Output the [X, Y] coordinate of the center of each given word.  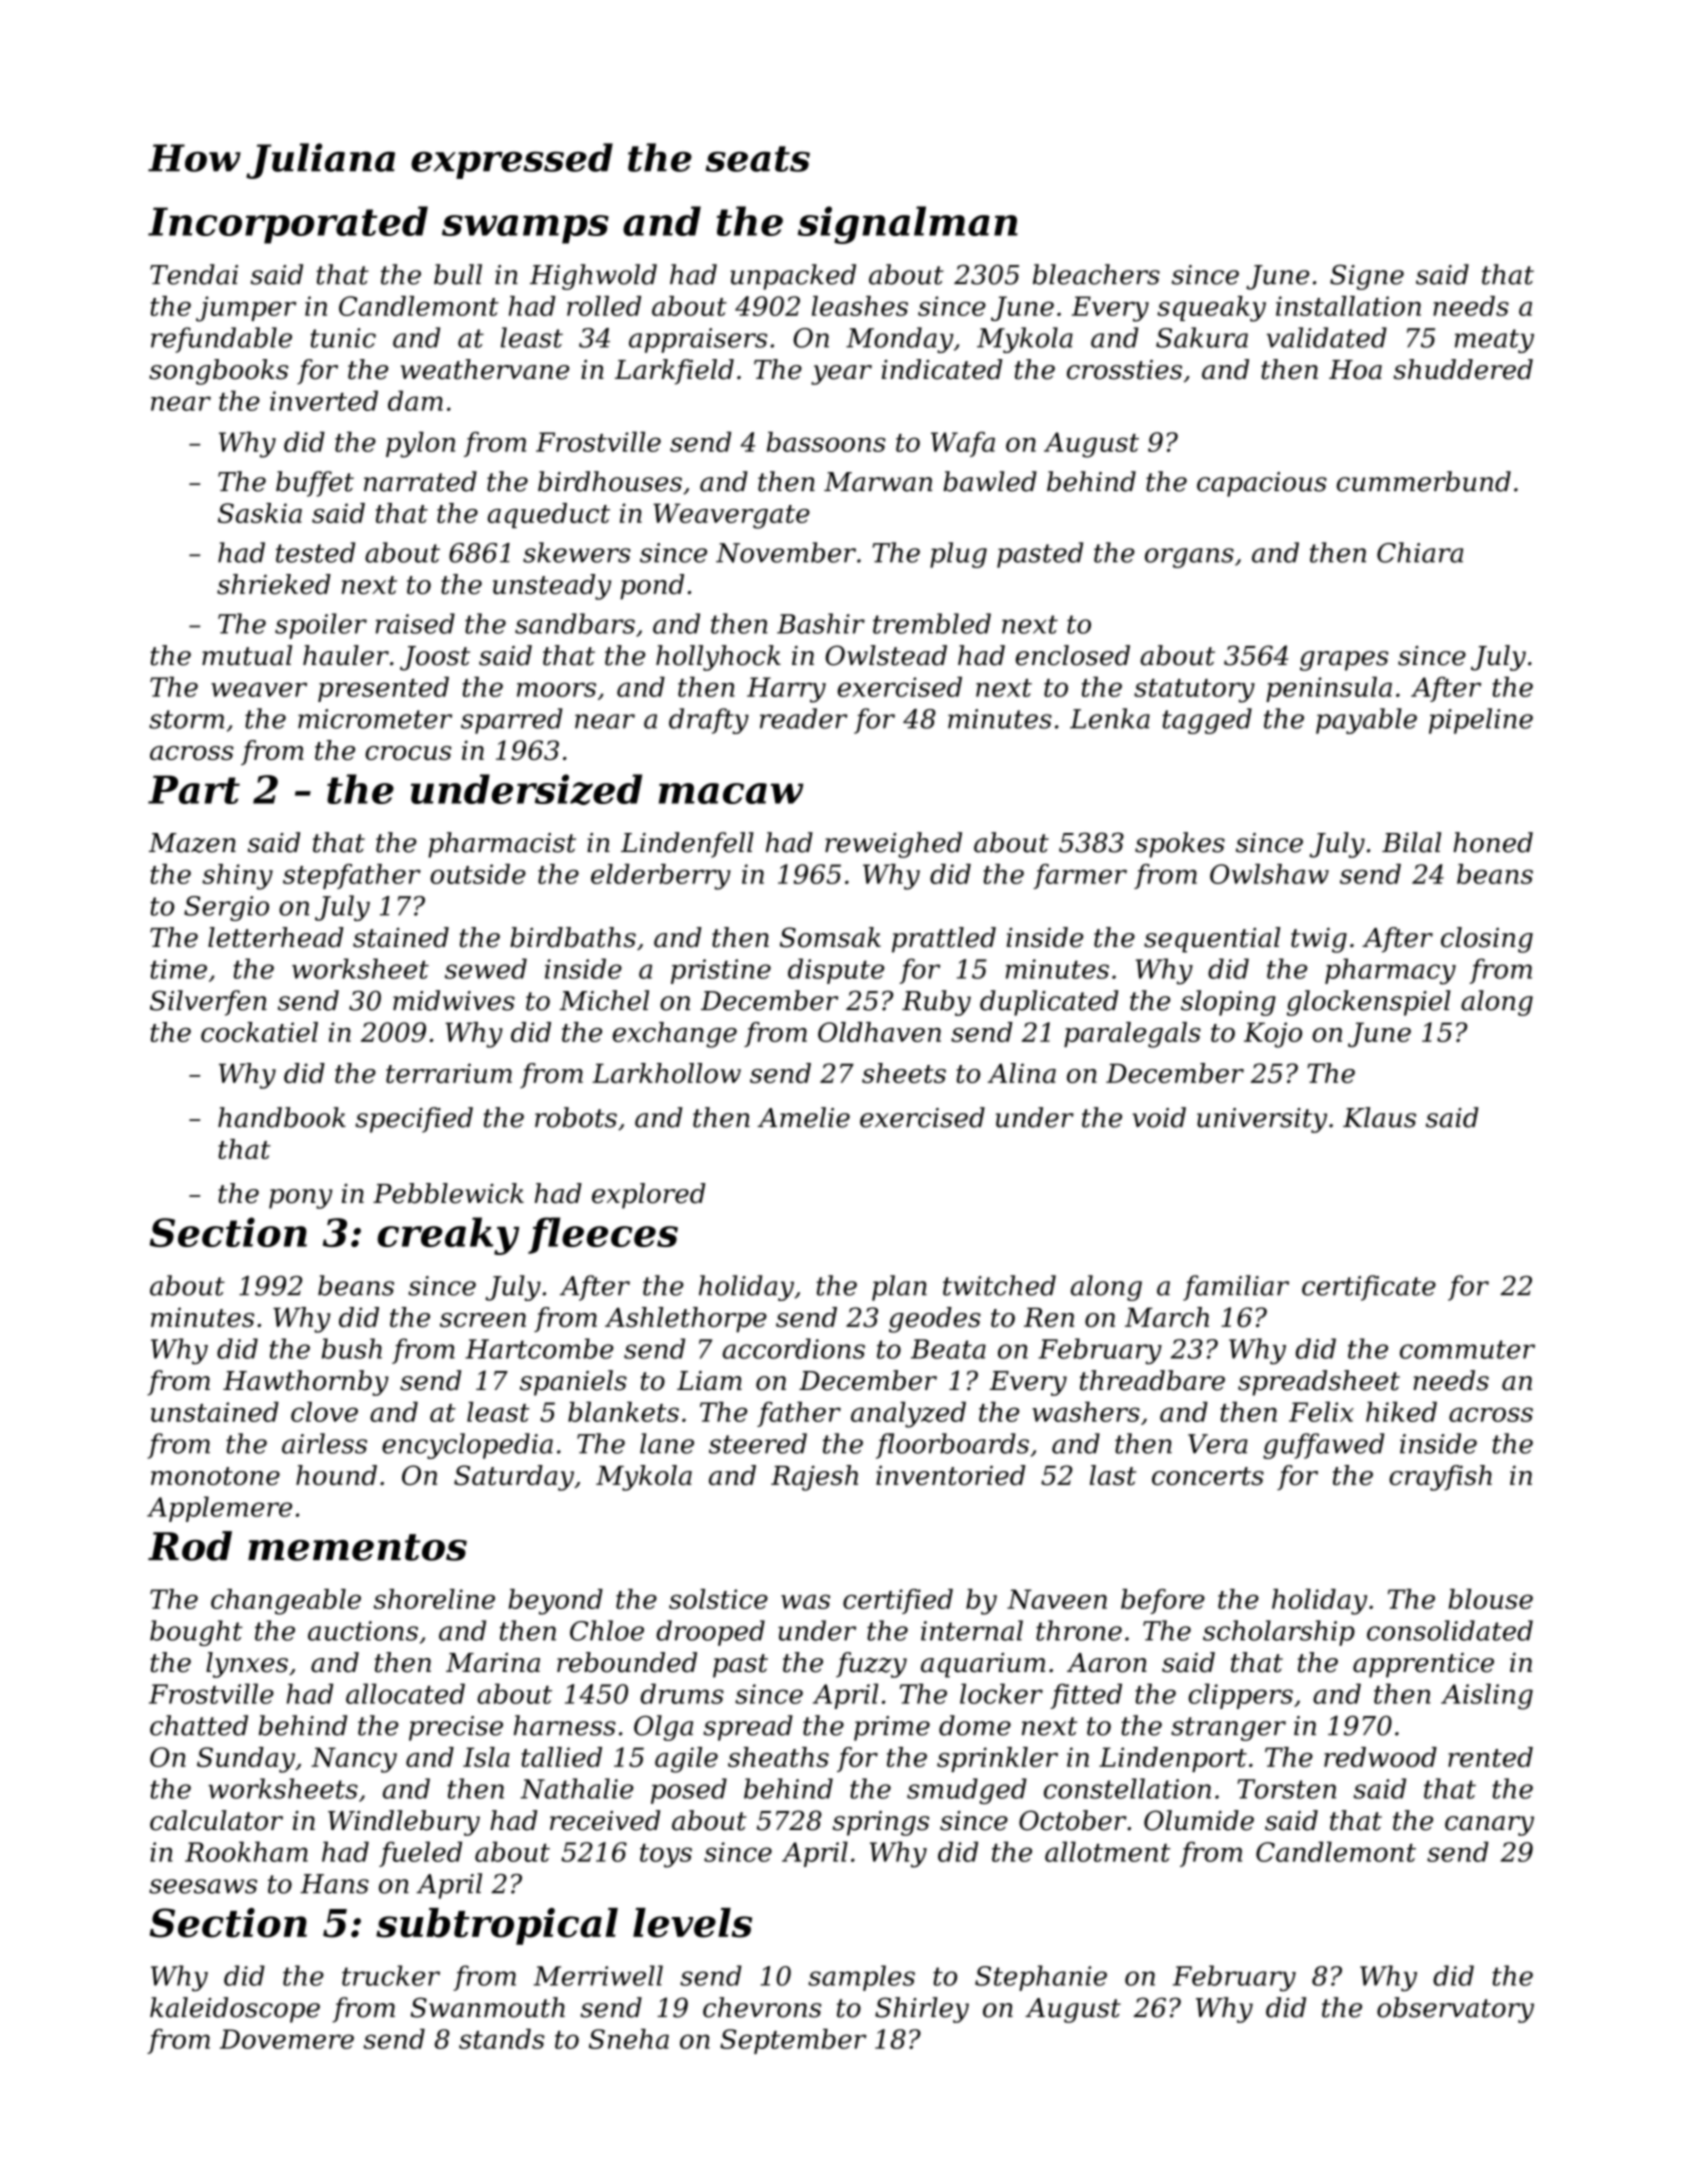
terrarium [449, 1073]
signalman [908, 225]
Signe [1367, 277]
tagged [1207, 721]
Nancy [354, 1760]
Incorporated [288, 225]
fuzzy [871, 1665]
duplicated [1049, 1003]
